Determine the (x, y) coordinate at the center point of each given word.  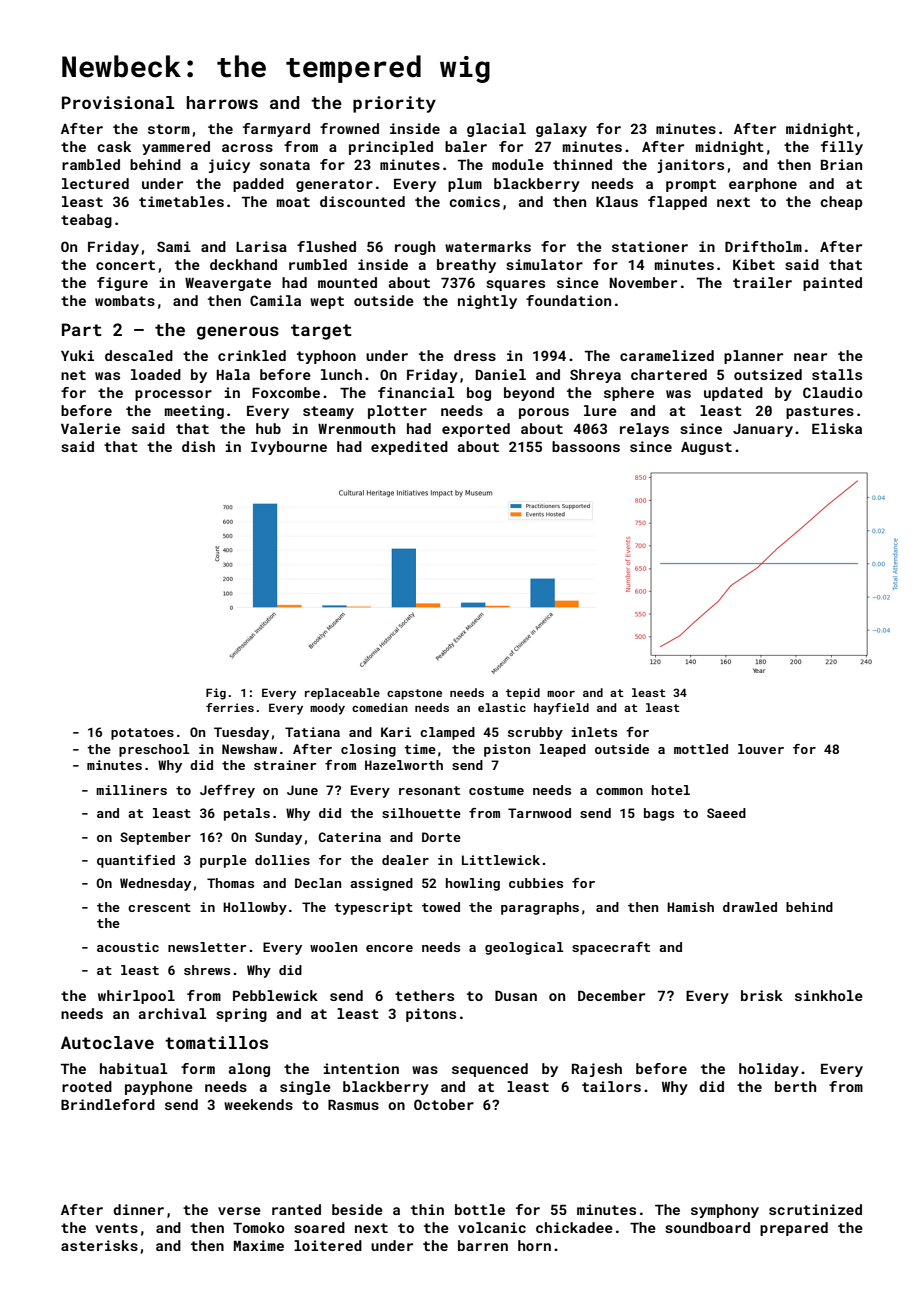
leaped (563, 750)
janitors (690, 166)
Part (82, 329)
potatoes (142, 734)
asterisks (99, 1245)
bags (659, 814)
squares (515, 285)
